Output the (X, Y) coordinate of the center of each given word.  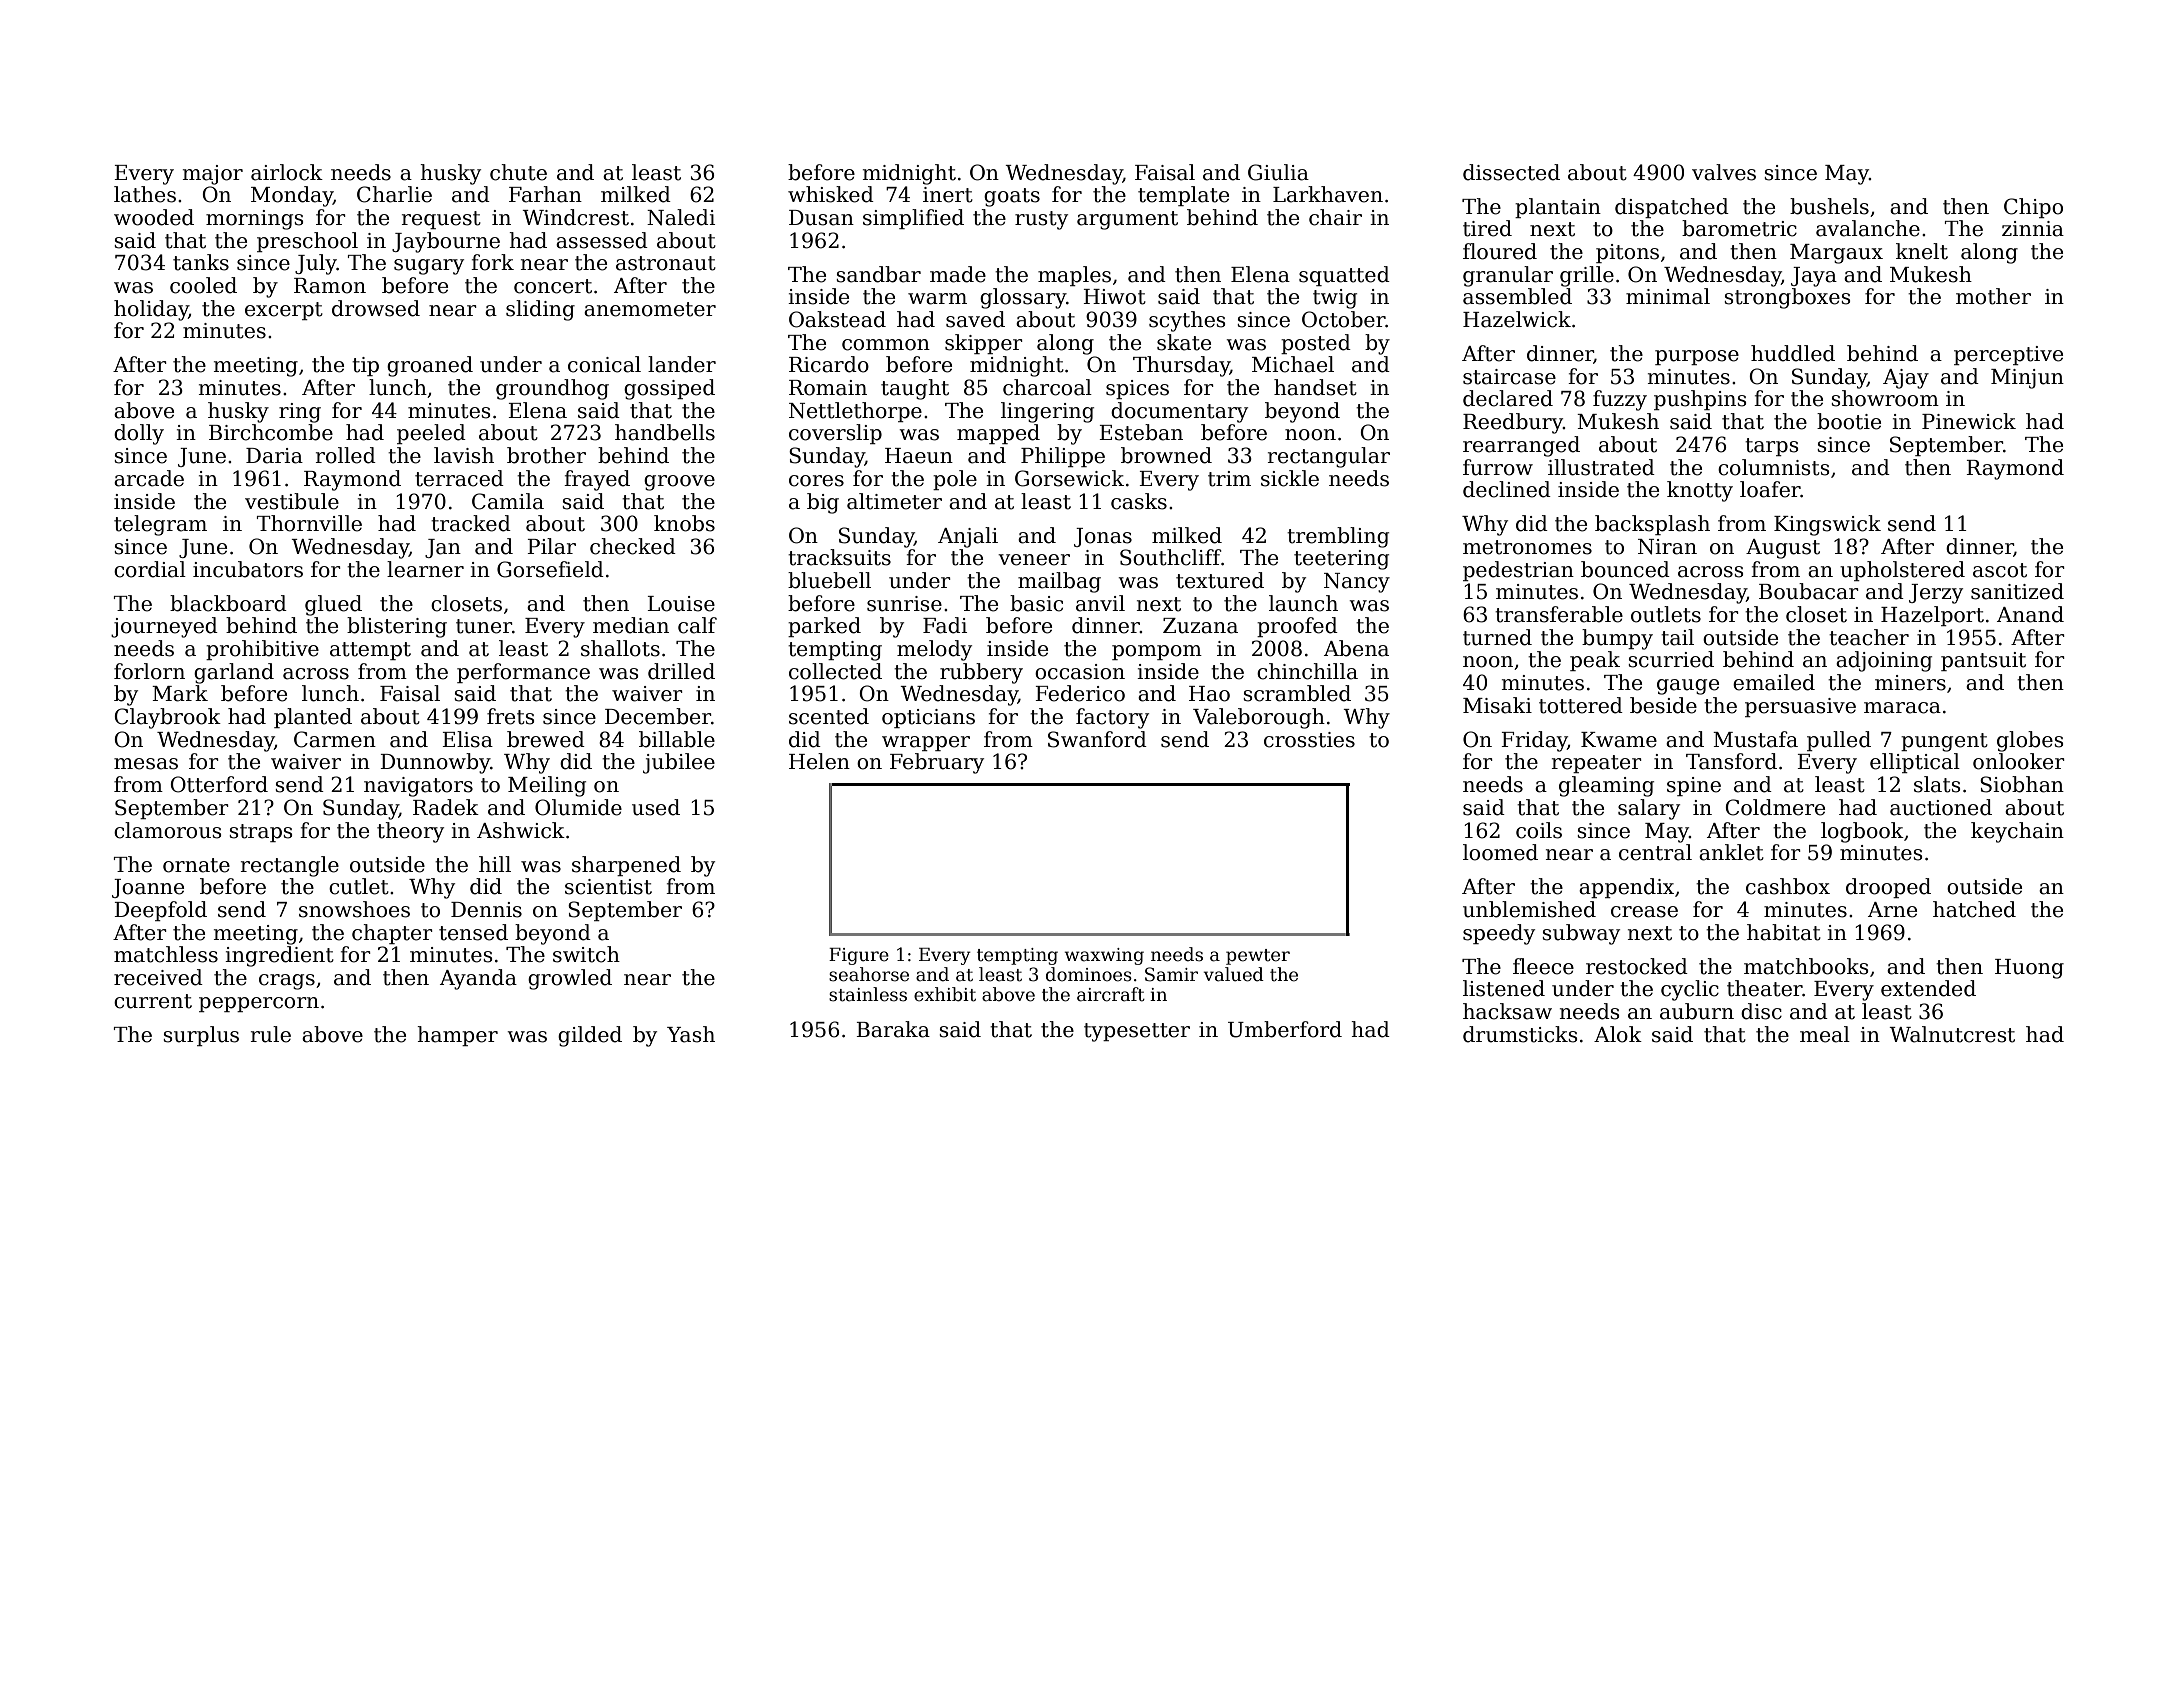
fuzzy (1620, 400)
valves (1724, 172)
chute (518, 172)
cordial (150, 569)
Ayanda (478, 979)
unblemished (1529, 909)
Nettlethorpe (855, 412)
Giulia (1278, 172)
